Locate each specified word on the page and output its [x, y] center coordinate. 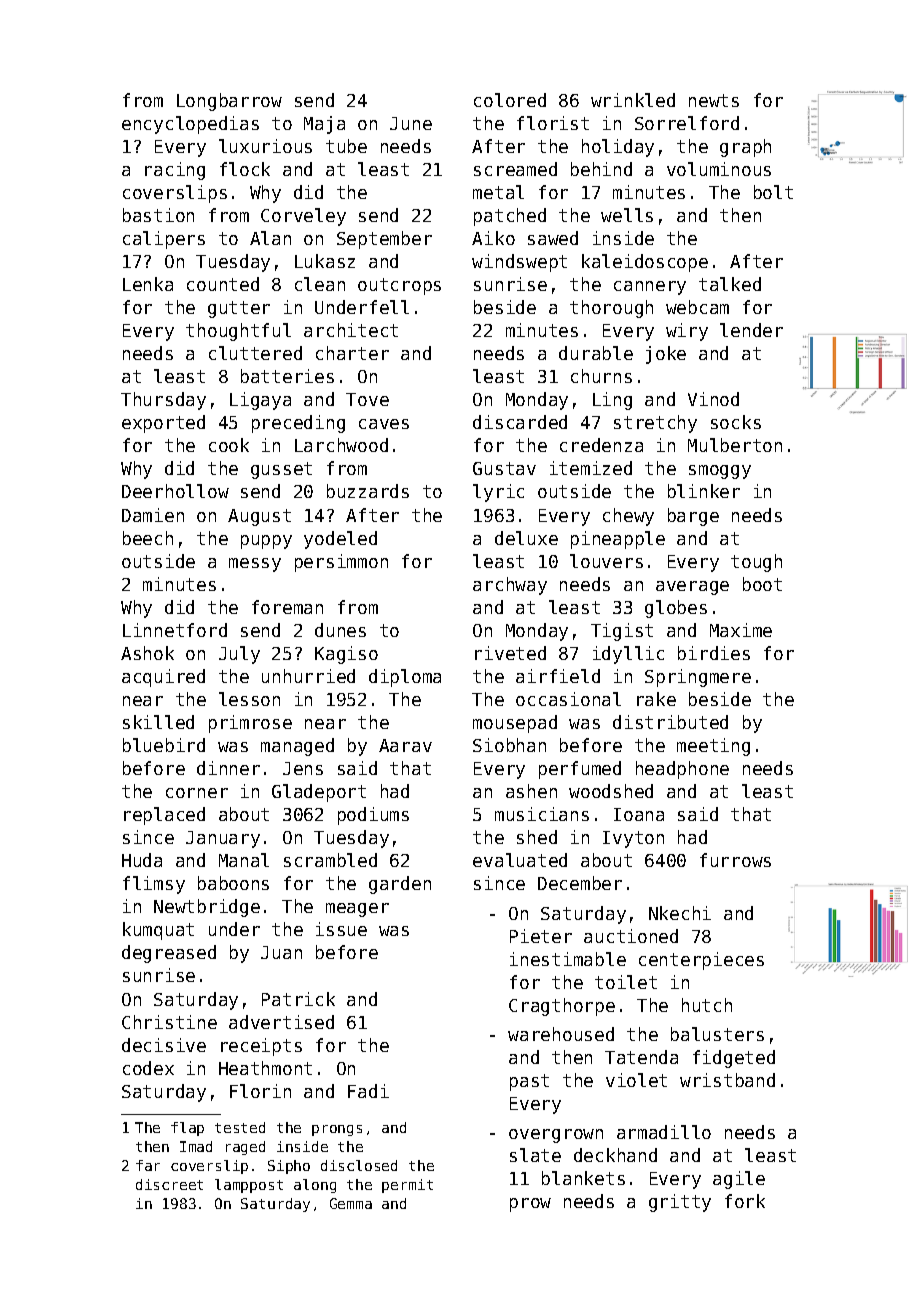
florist [553, 123]
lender [751, 330]
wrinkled [633, 100]
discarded [520, 422]
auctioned [631, 936]
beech [148, 538]
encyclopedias [190, 125]
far [148, 1165]
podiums [373, 816]
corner [197, 793]
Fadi [368, 1091]
